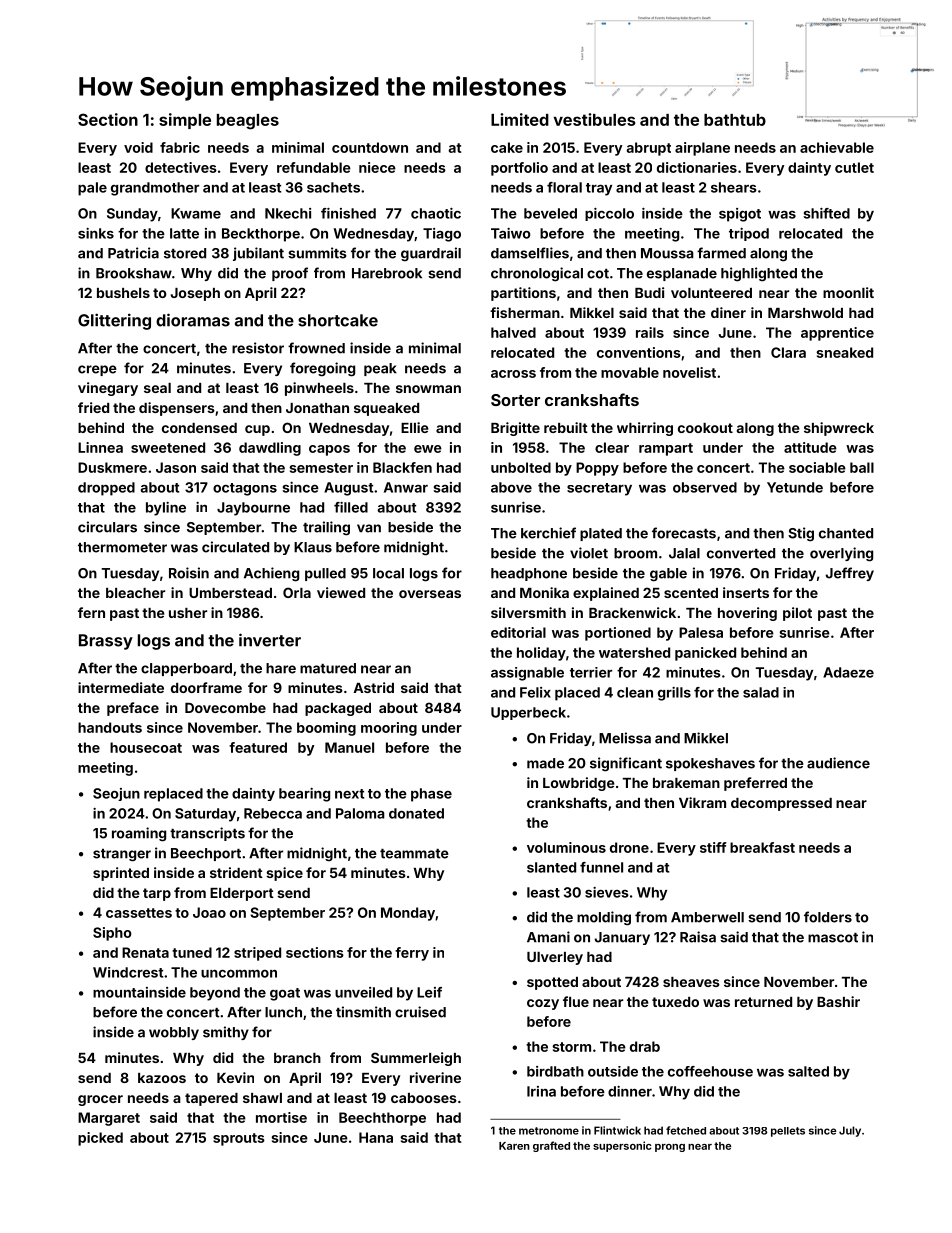  I want to click on niece, so click(377, 167).
